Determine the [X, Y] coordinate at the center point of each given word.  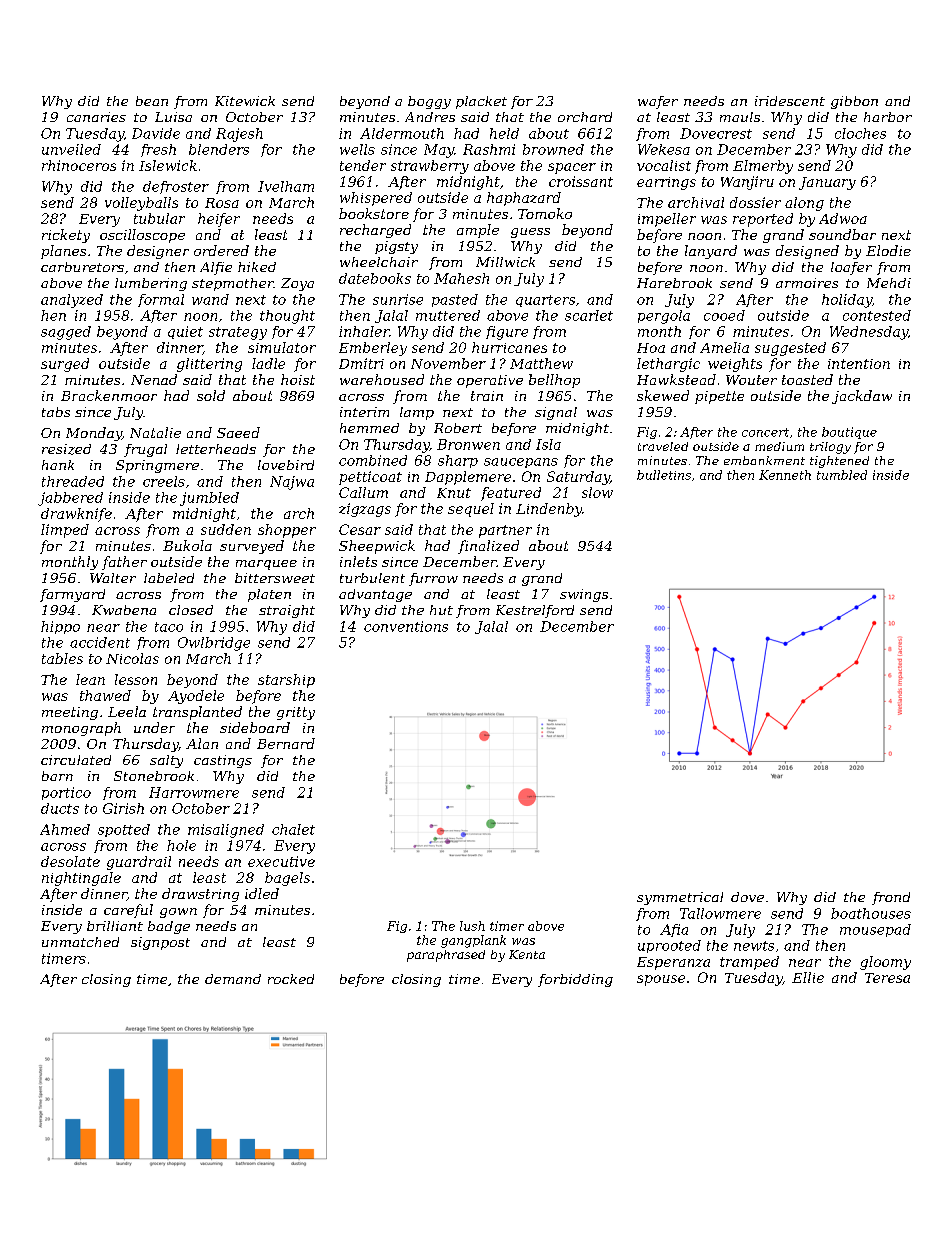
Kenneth [785, 475]
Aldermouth [402, 133]
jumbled [209, 499]
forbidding [575, 980]
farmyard [72, 595]
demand [233, 979]
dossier [755, 202]
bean [152, 101]
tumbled [842, 475]
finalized [488, 547]
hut [441, 610]
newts [754, 946]
